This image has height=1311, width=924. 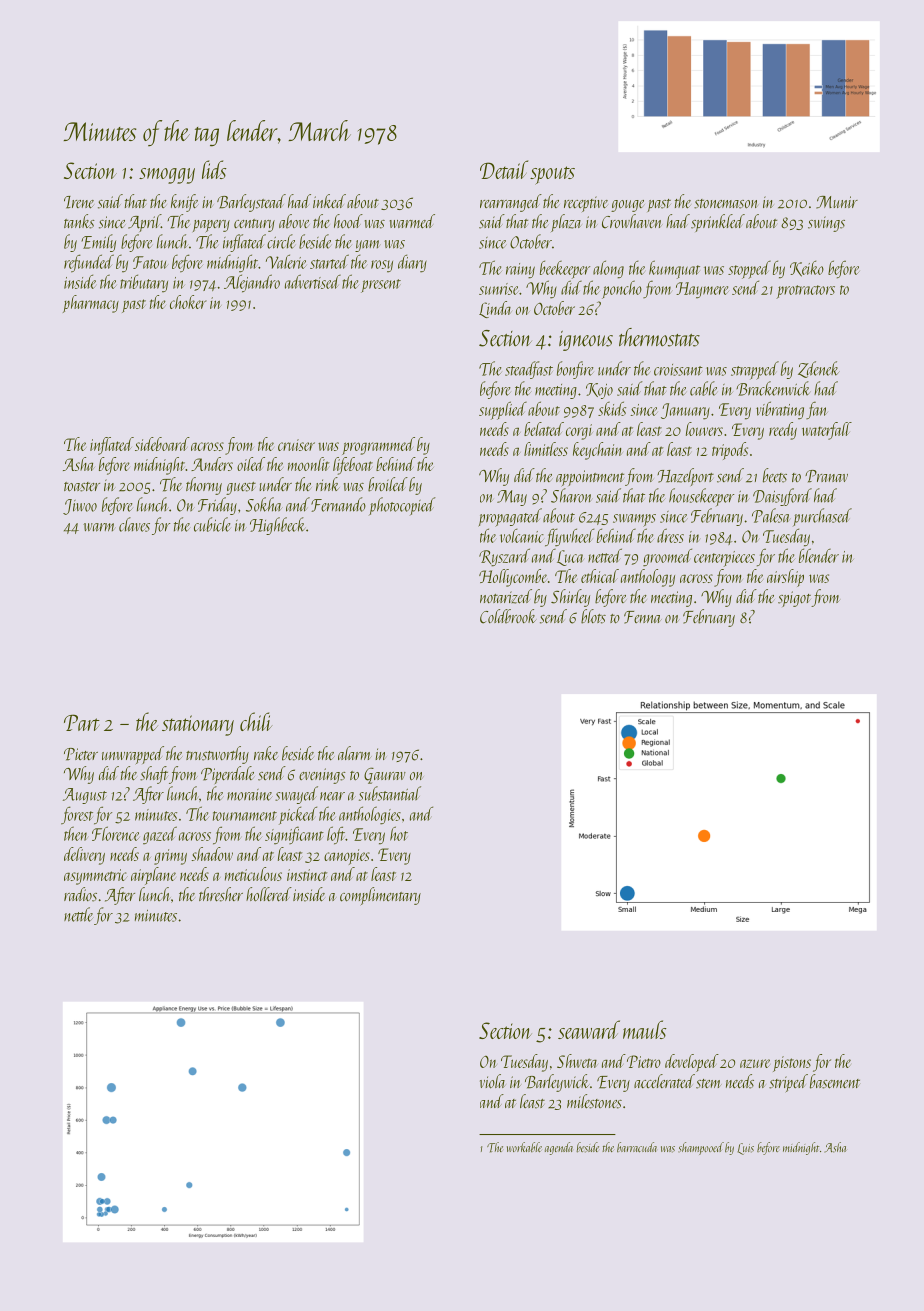 I want to click on hollered, so click(x=269, y=894).
